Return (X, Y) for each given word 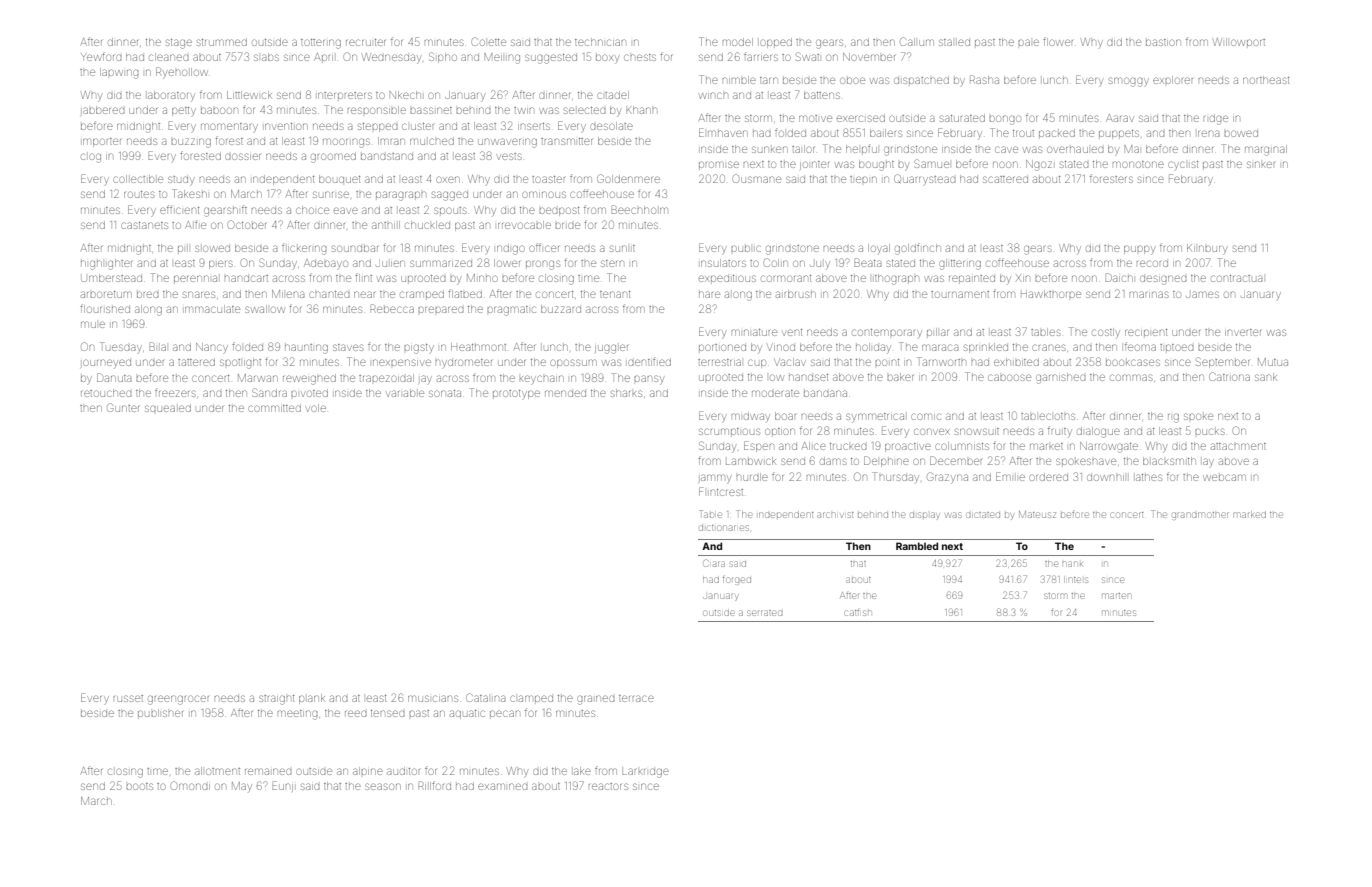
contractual (1237, 278)
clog (91, 158)
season (383, 786)
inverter (1243, 332)
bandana (825, 393)
